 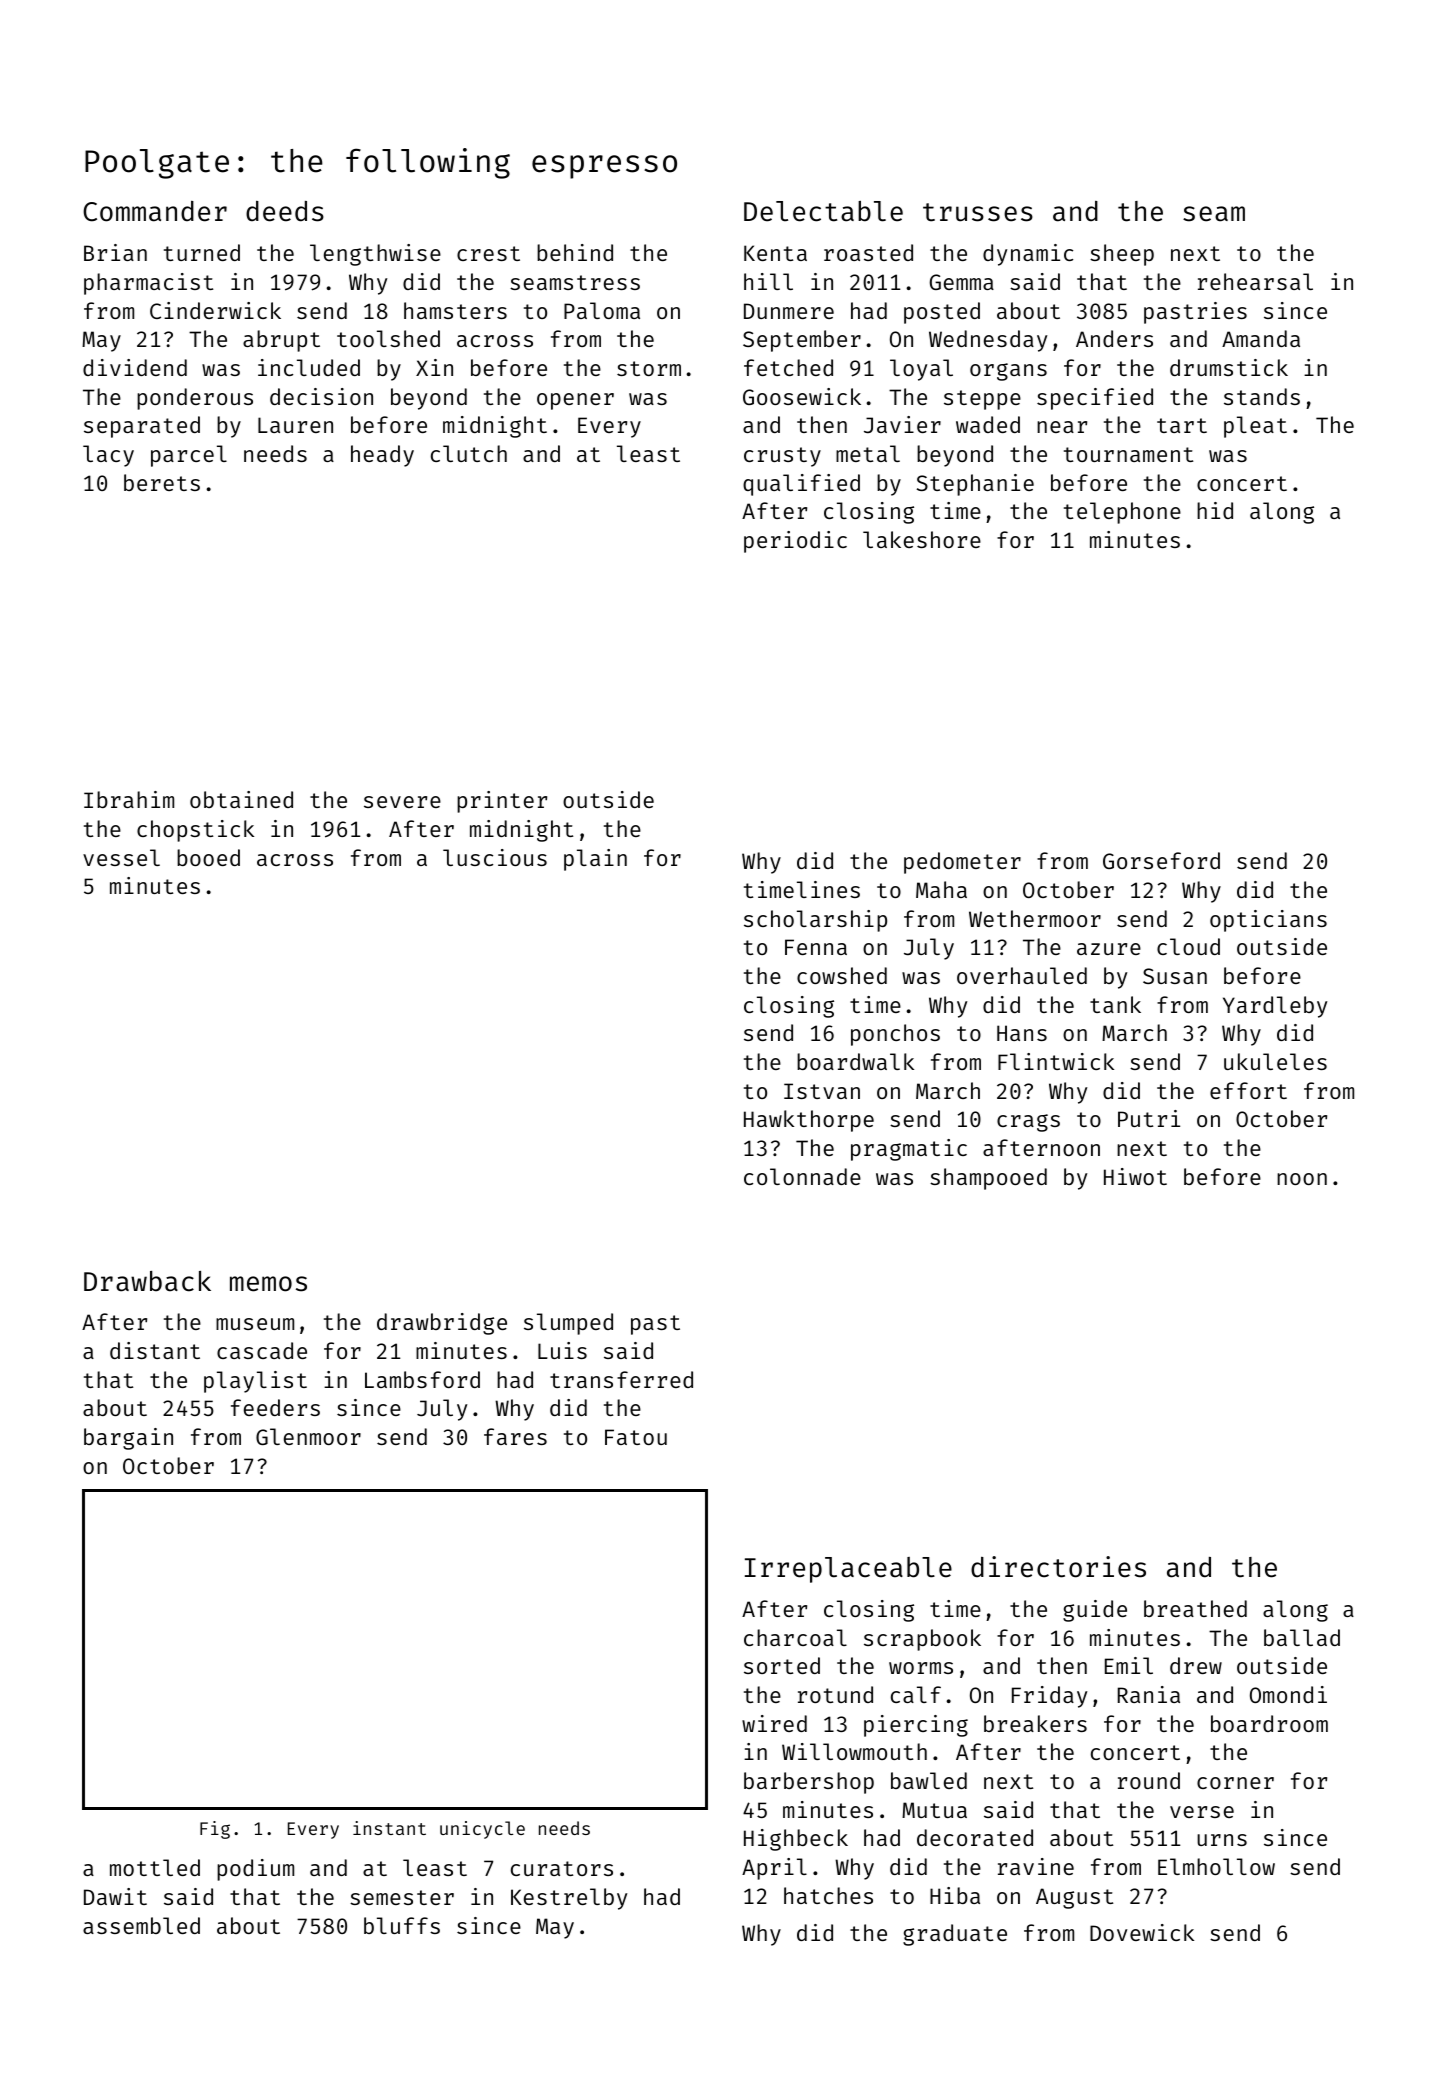 What do you see at coordinates (469, 453) in the screenshot?
I see `clutch` at bounding box center [469, 453].
